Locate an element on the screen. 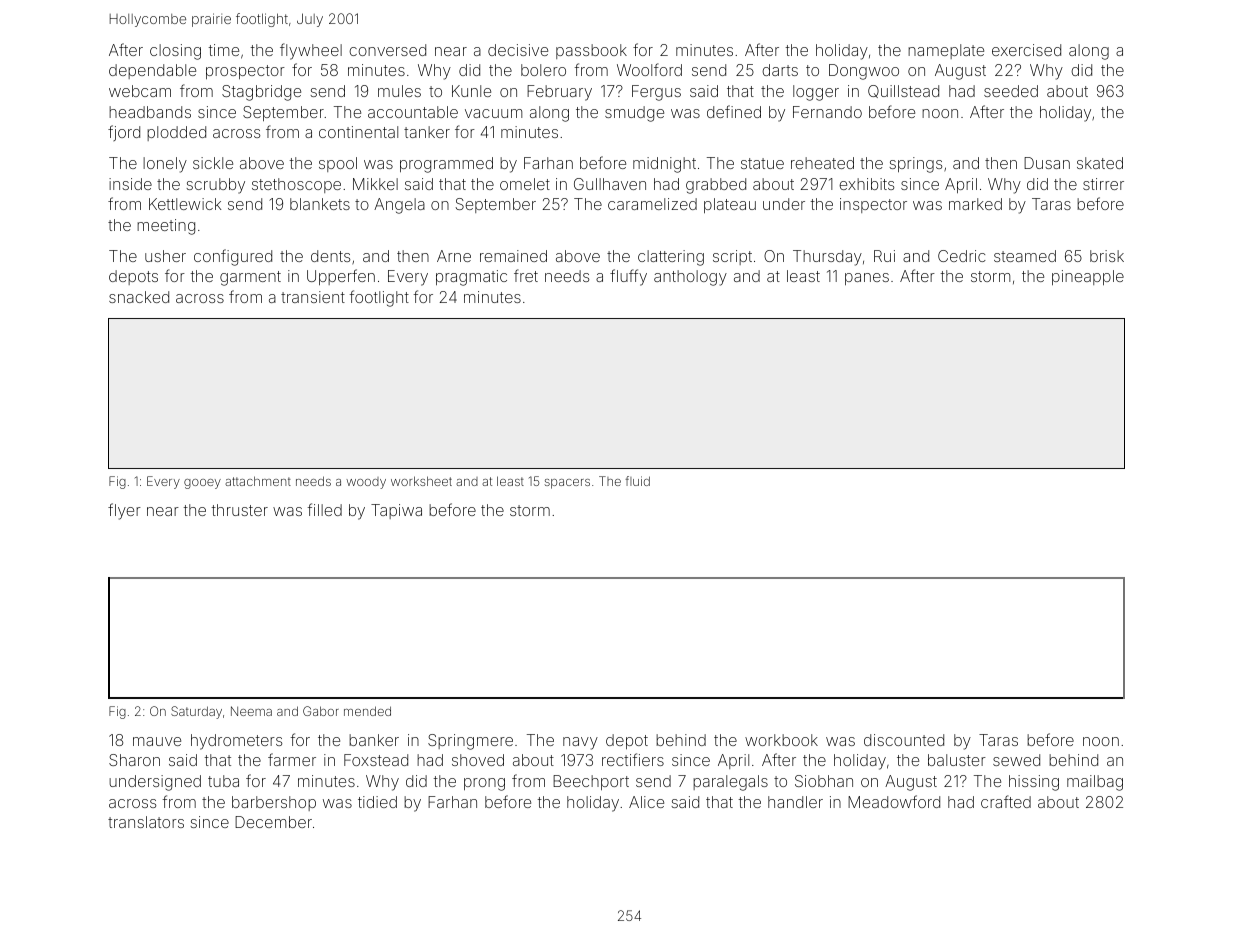 This screenshot has width=1233, height=952. discounted is located at coordinates (904, 740).
